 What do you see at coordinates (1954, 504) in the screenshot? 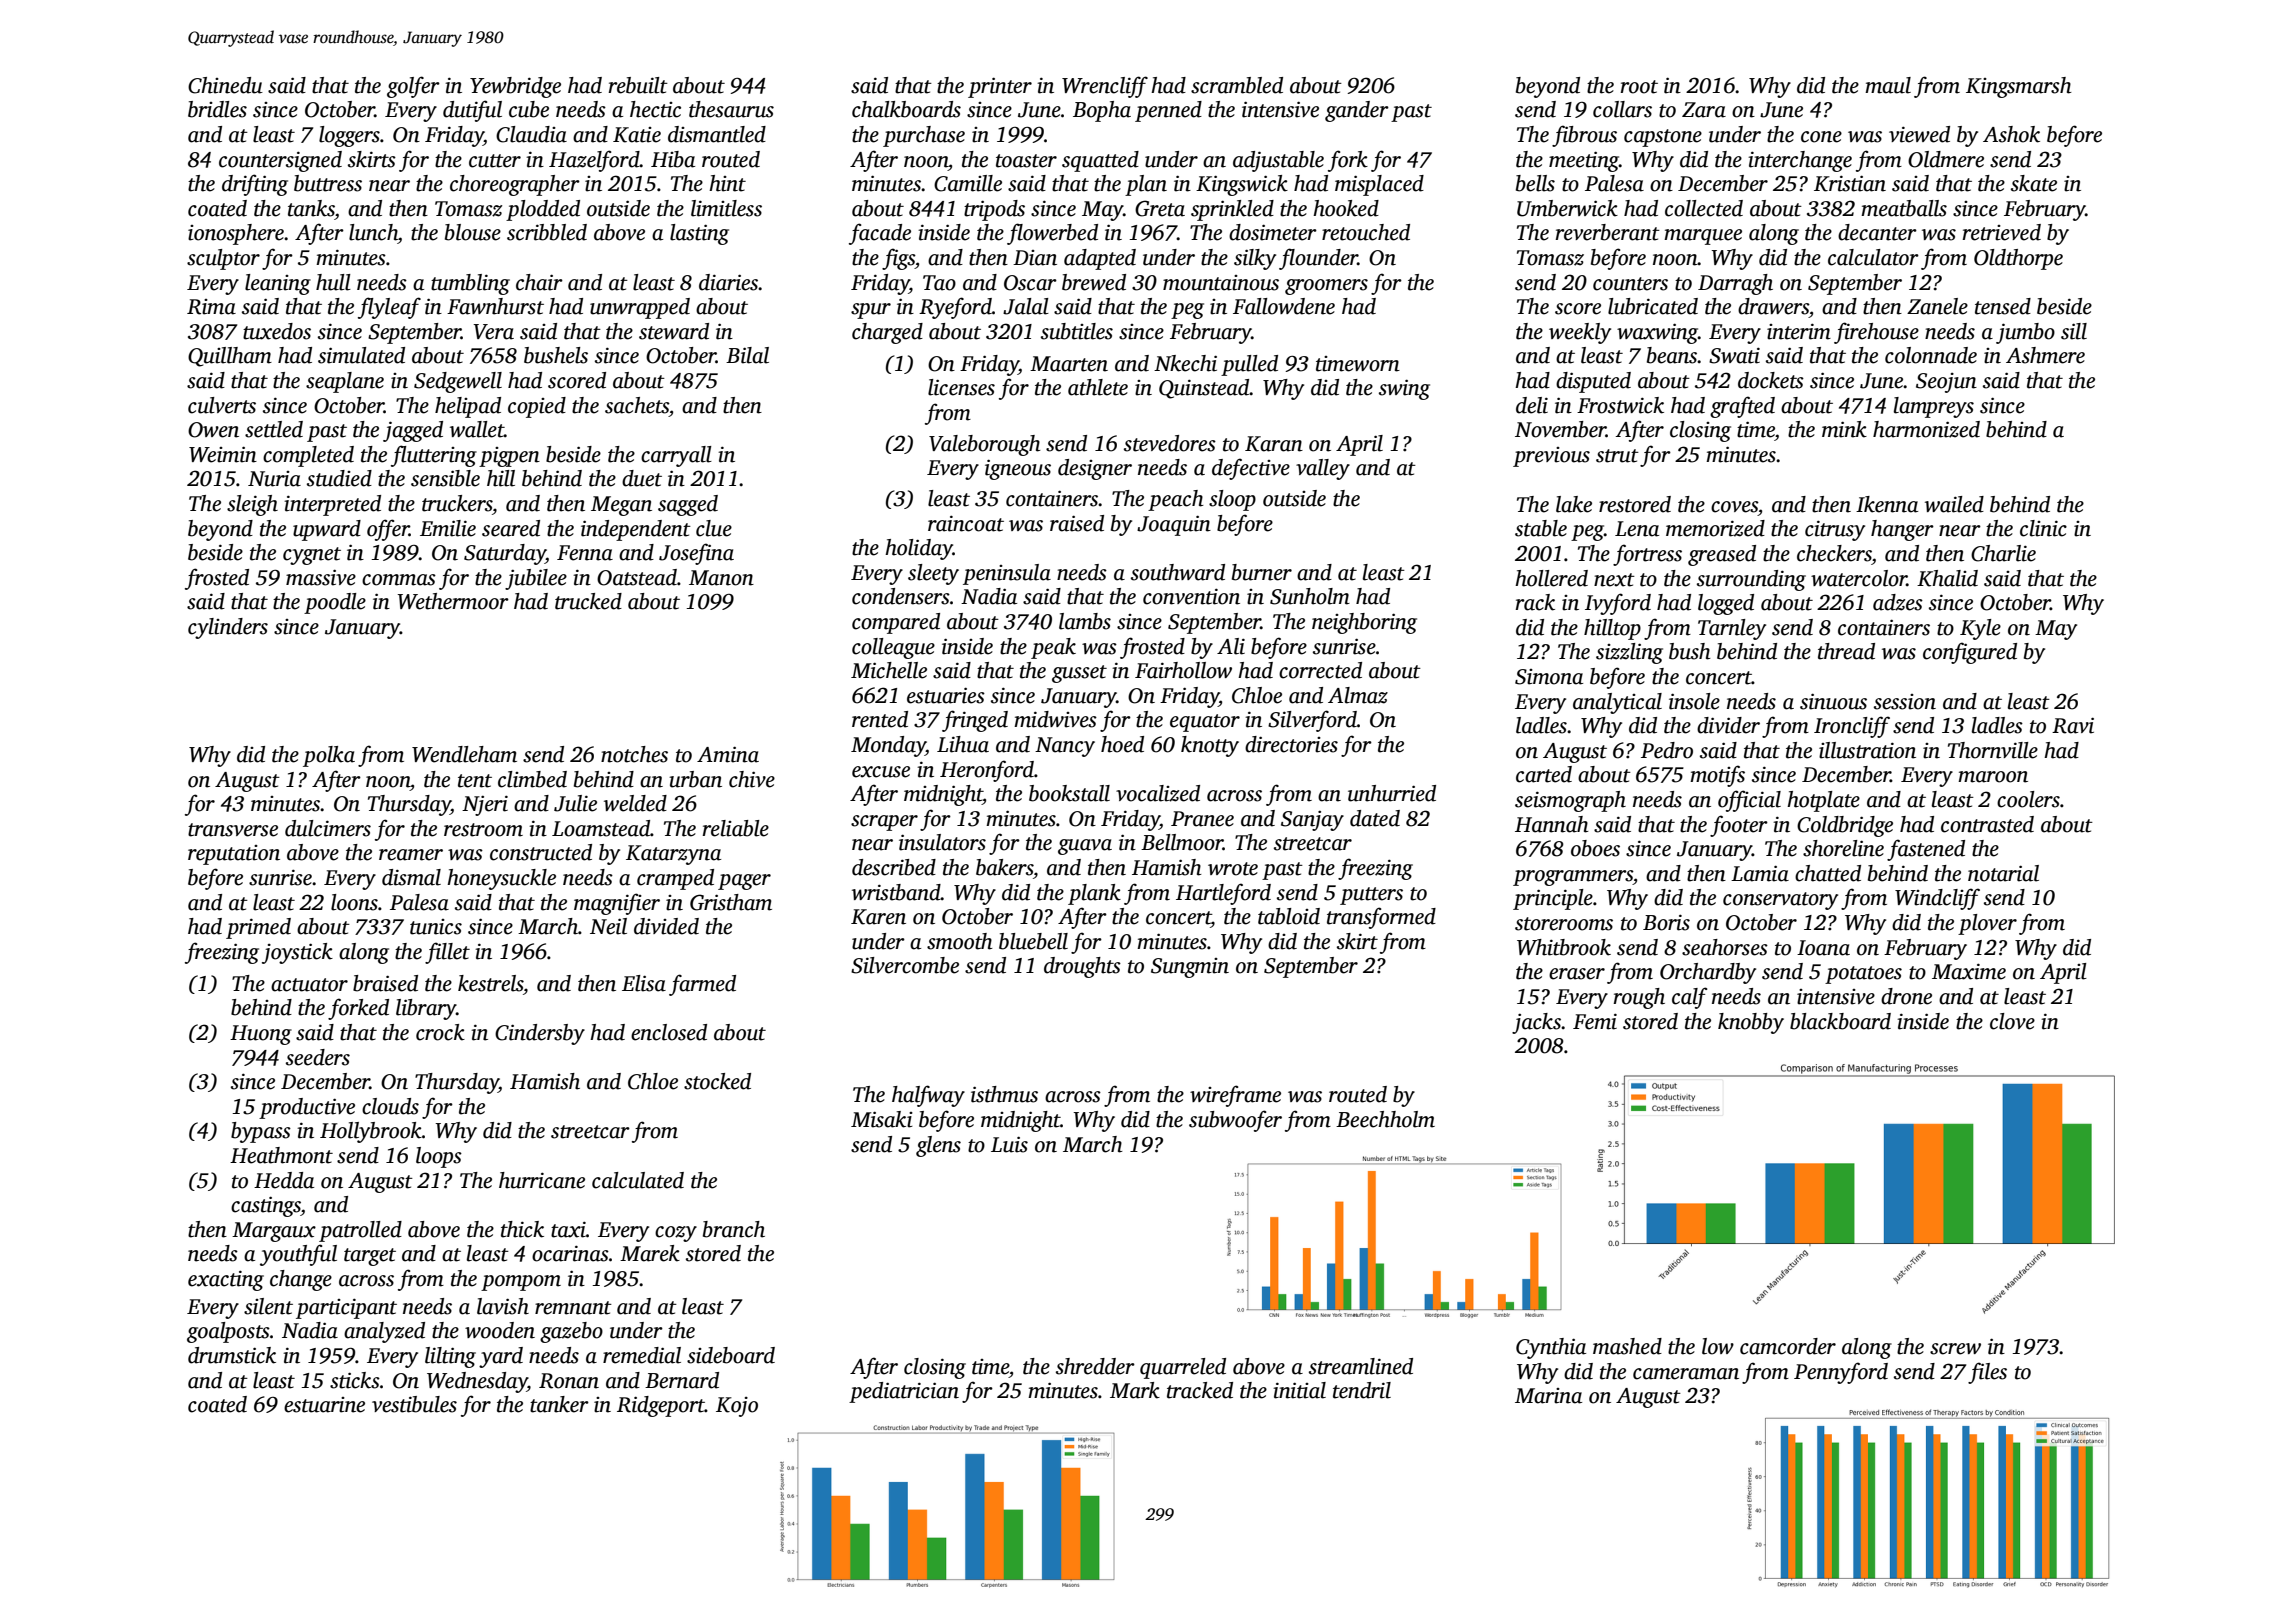
I see `wailed` at bounding box center [1954, 504].
